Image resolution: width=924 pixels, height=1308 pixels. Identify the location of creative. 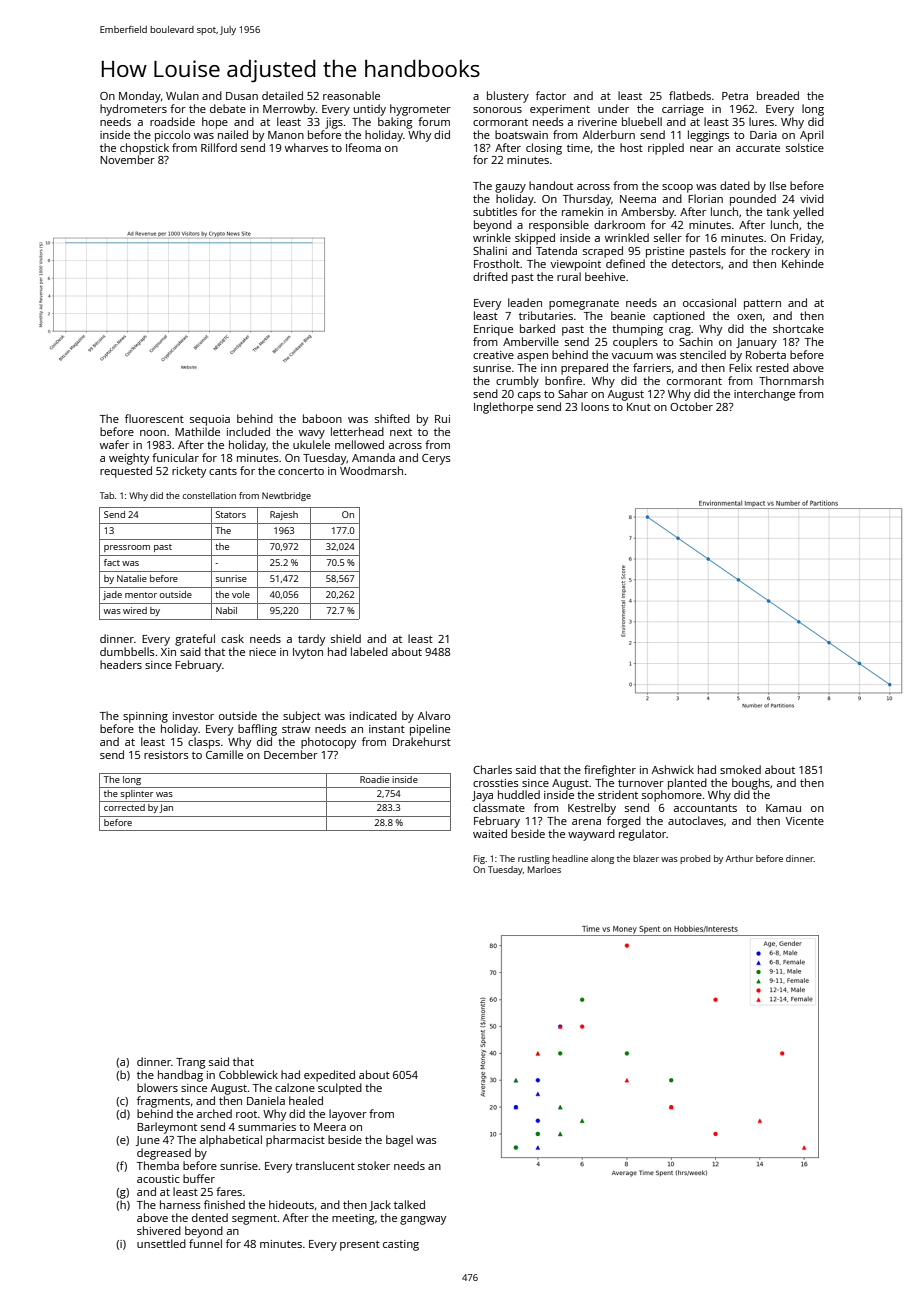
(493, 355).
